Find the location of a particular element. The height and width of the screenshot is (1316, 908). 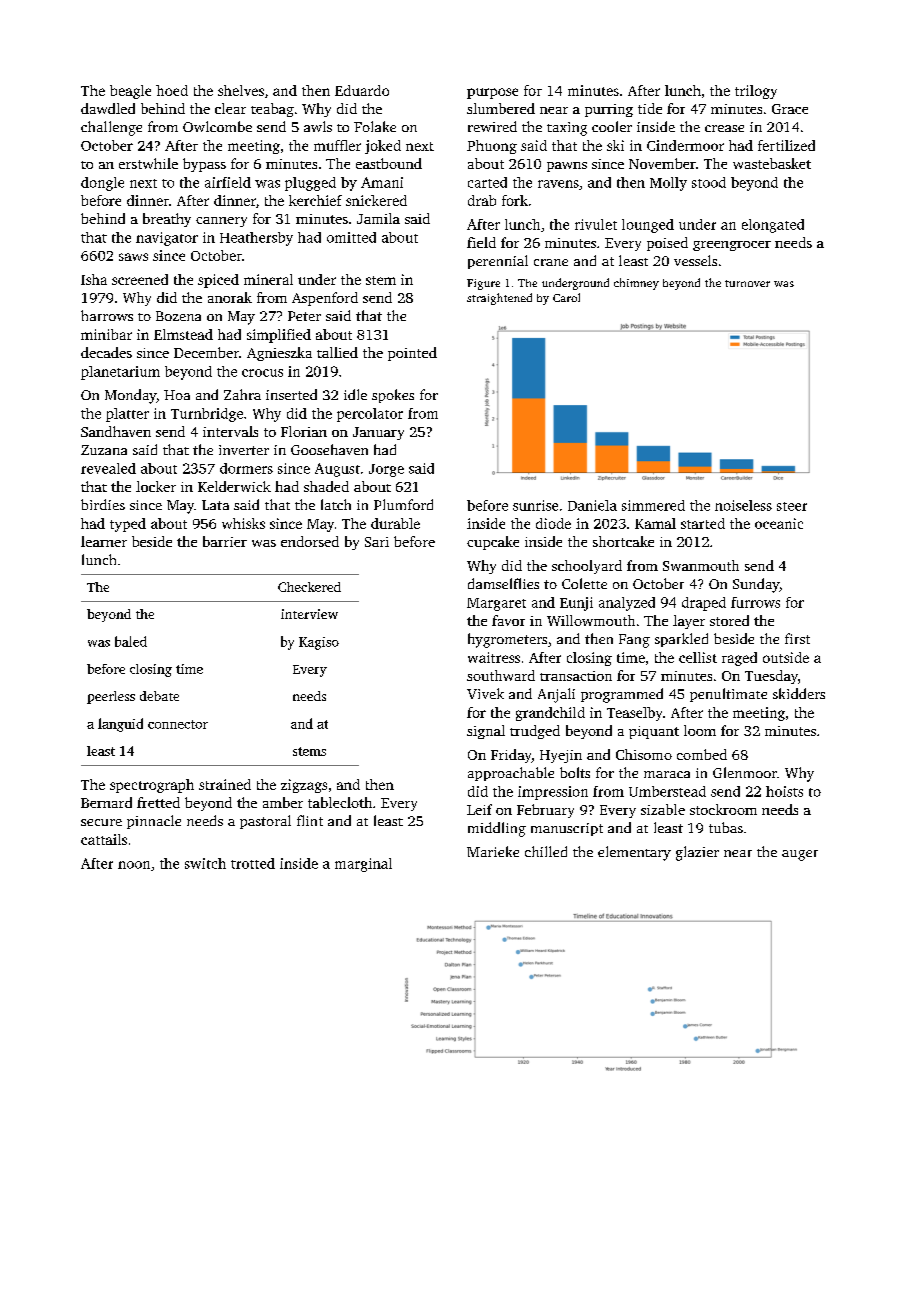

tablecloth is located at coordinates (340, 802).
